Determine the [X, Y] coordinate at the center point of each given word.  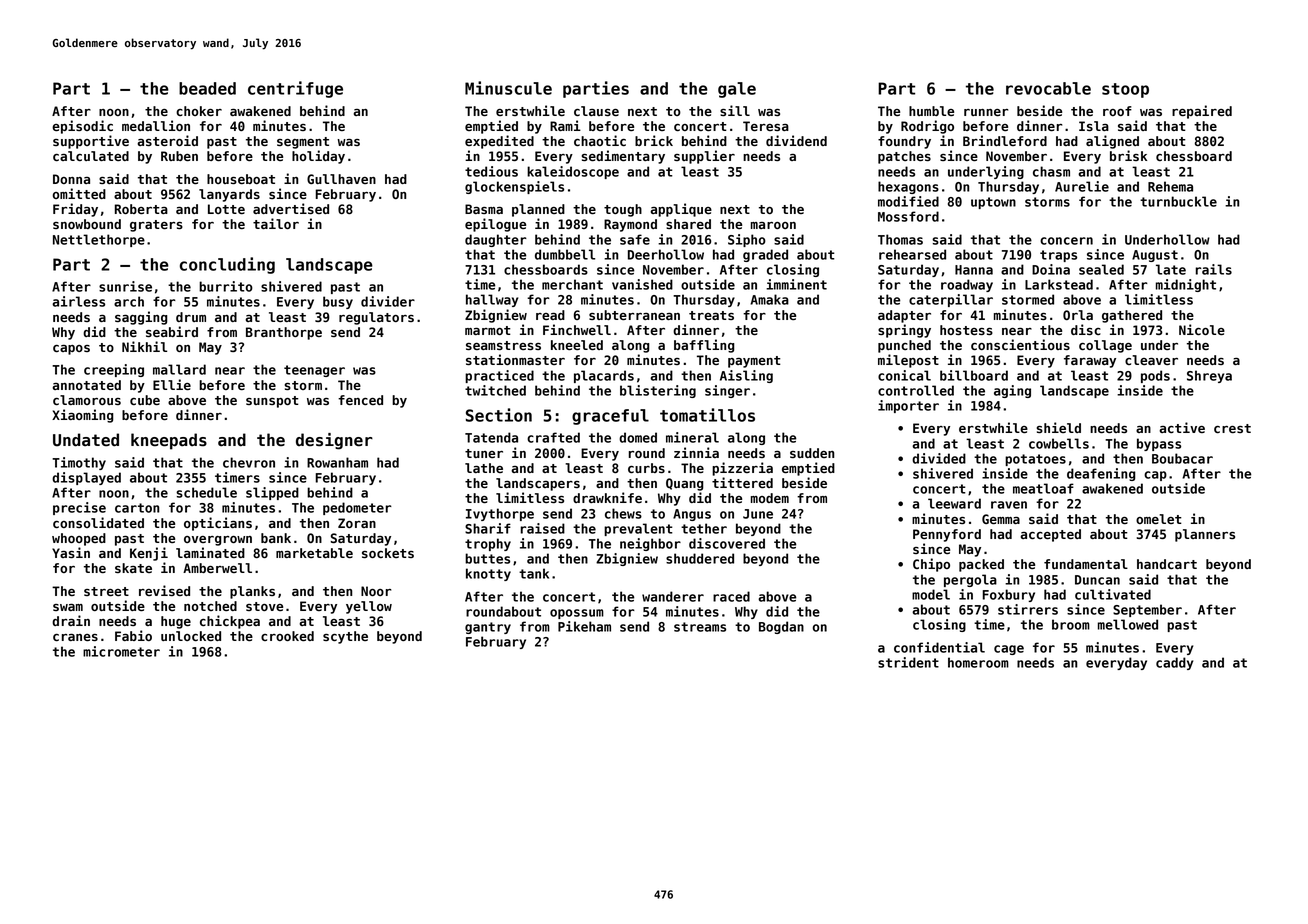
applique [681, 210]
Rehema [1170, 186]
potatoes [1035, 460]
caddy [1174, 663]
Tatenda [491, 437]
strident [908, 662]
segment [303, 143]
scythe [345, 637]
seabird [172, 331]
